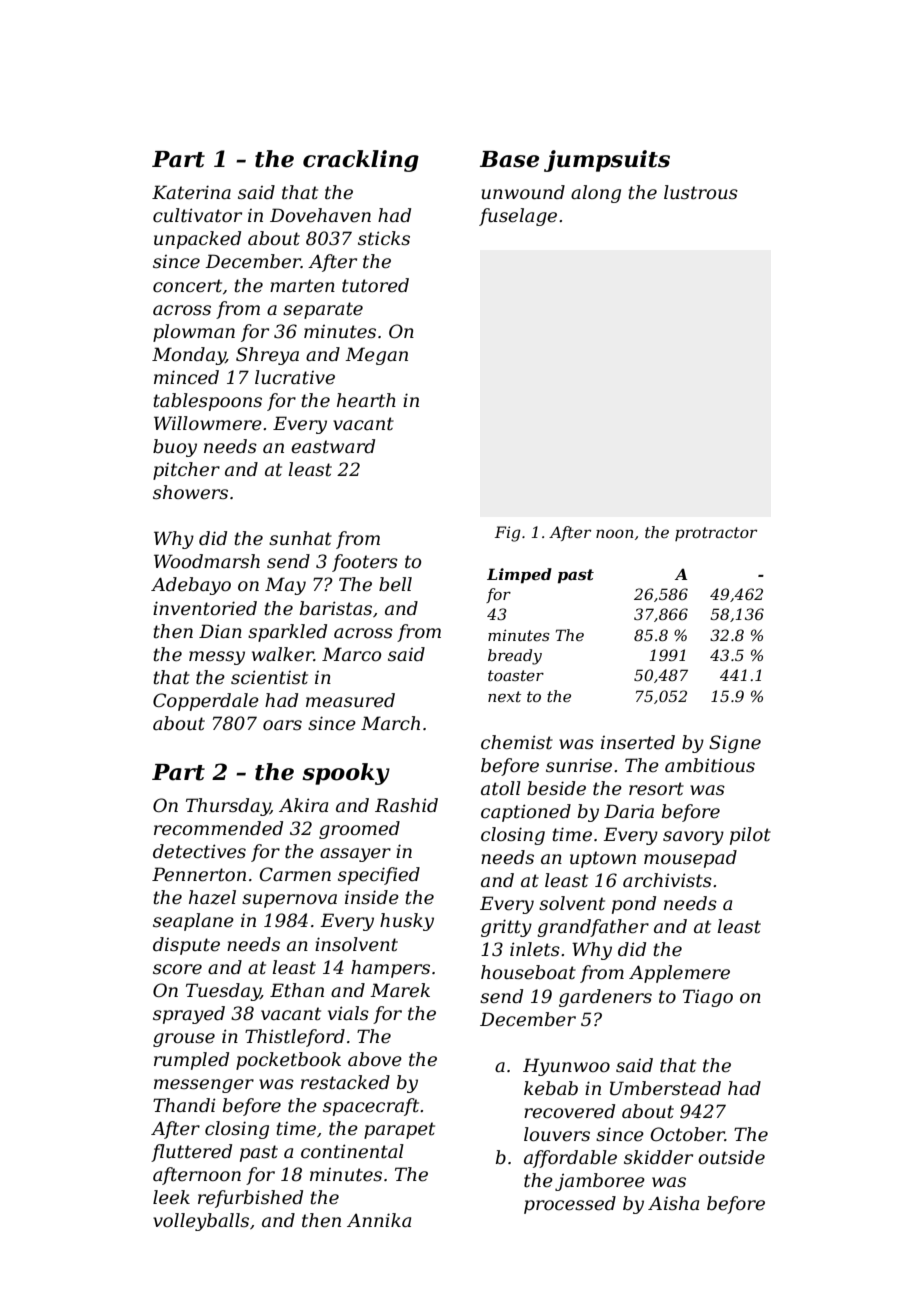 The image size is (924, 1311). What do you see at coordinates (300, 538) in the page?
I see `sunhat` at bounding box center [300, 538].
